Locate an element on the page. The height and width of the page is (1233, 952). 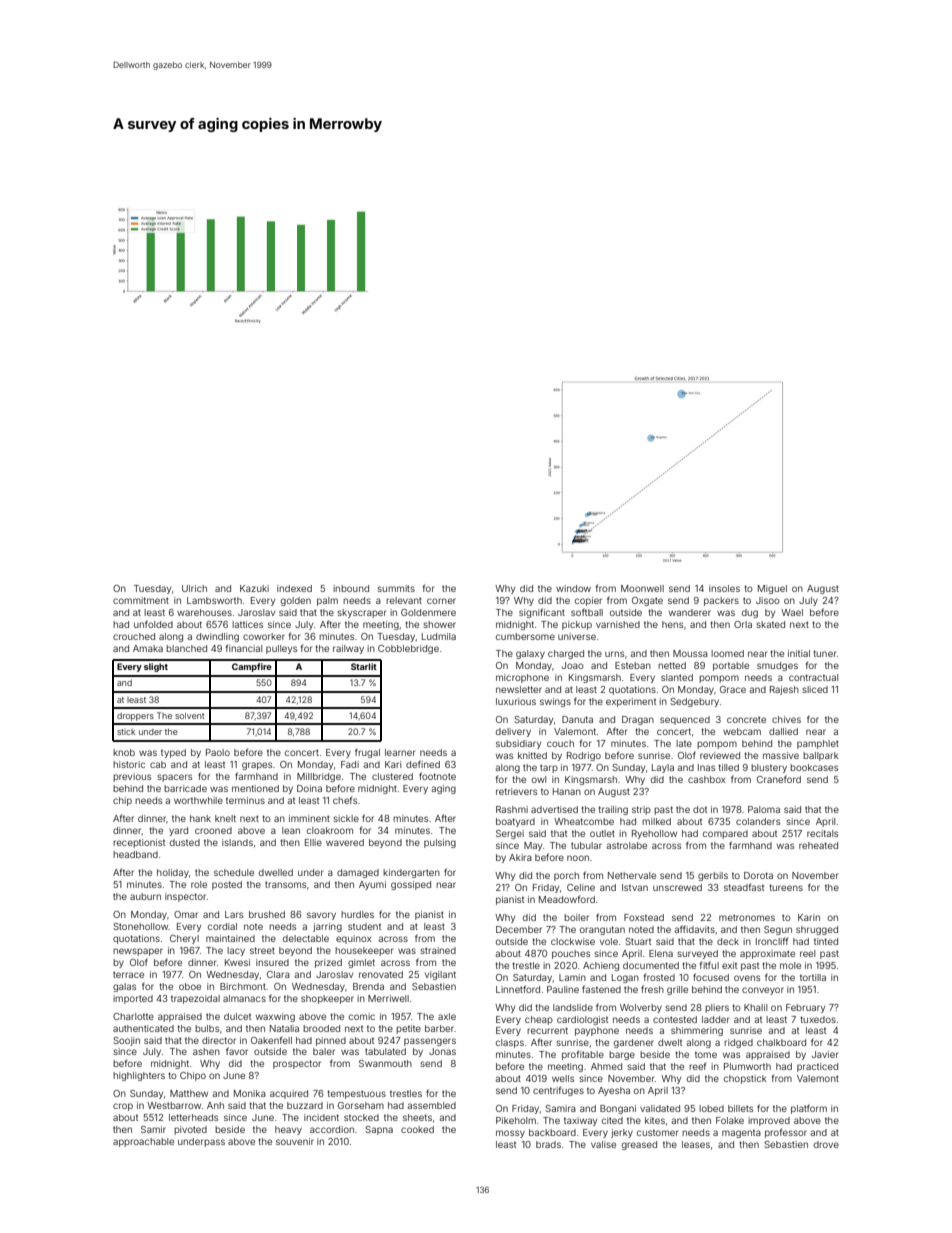
financial is located at coordinates (244, 648).
